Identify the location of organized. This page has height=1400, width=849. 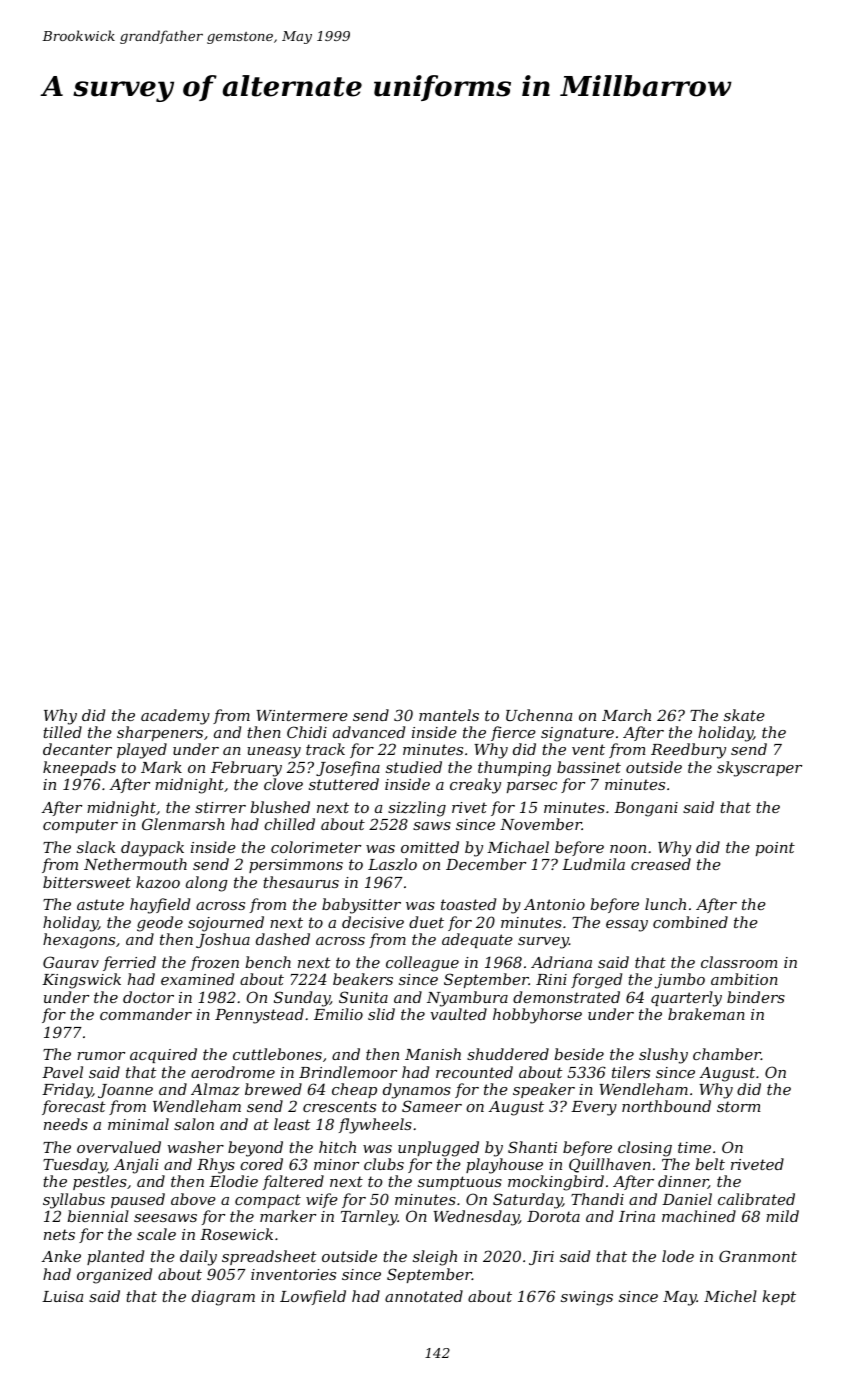
(114, 1276).
